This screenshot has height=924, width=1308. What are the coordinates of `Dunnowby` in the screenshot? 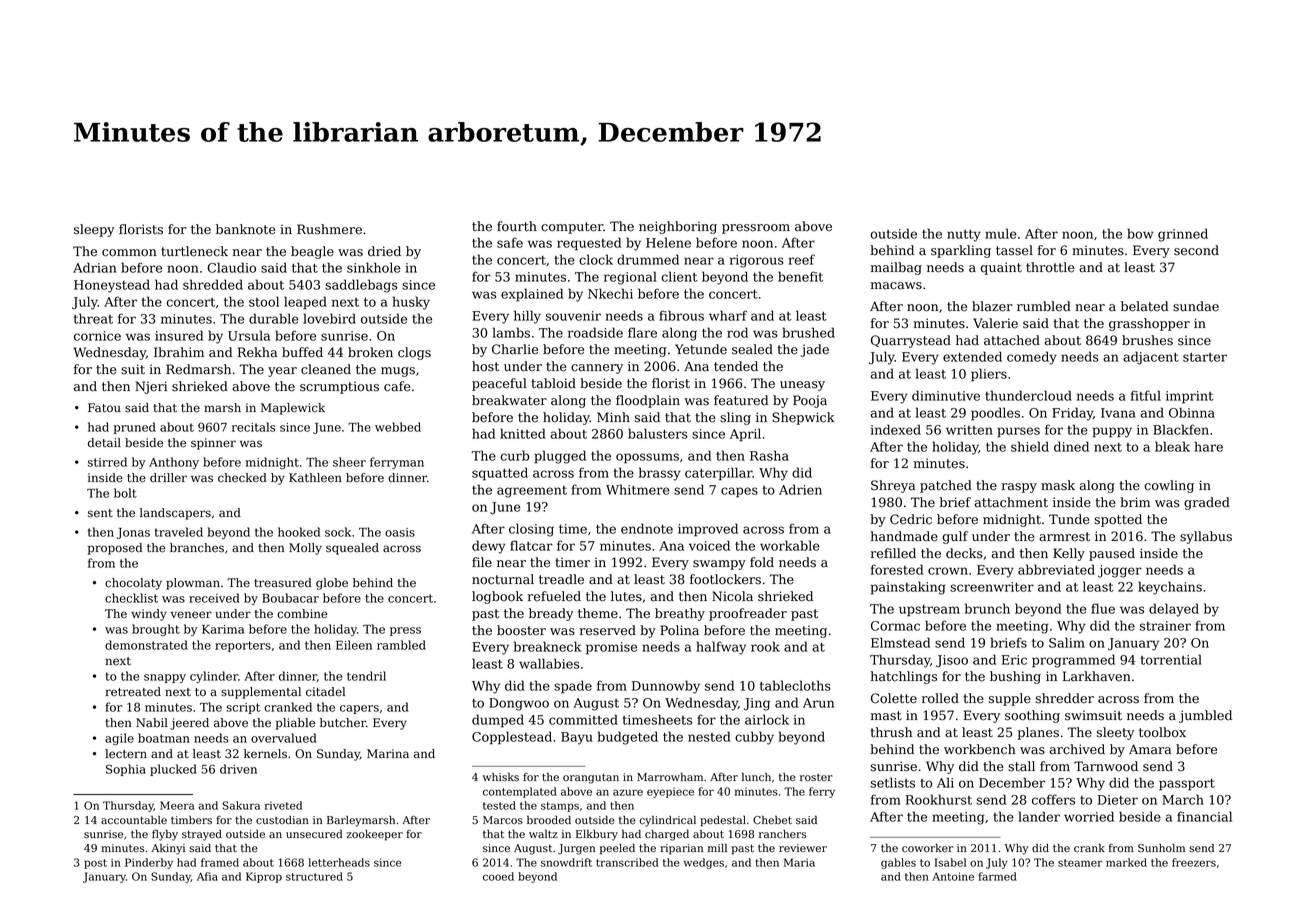 It's located at (666, 687).
